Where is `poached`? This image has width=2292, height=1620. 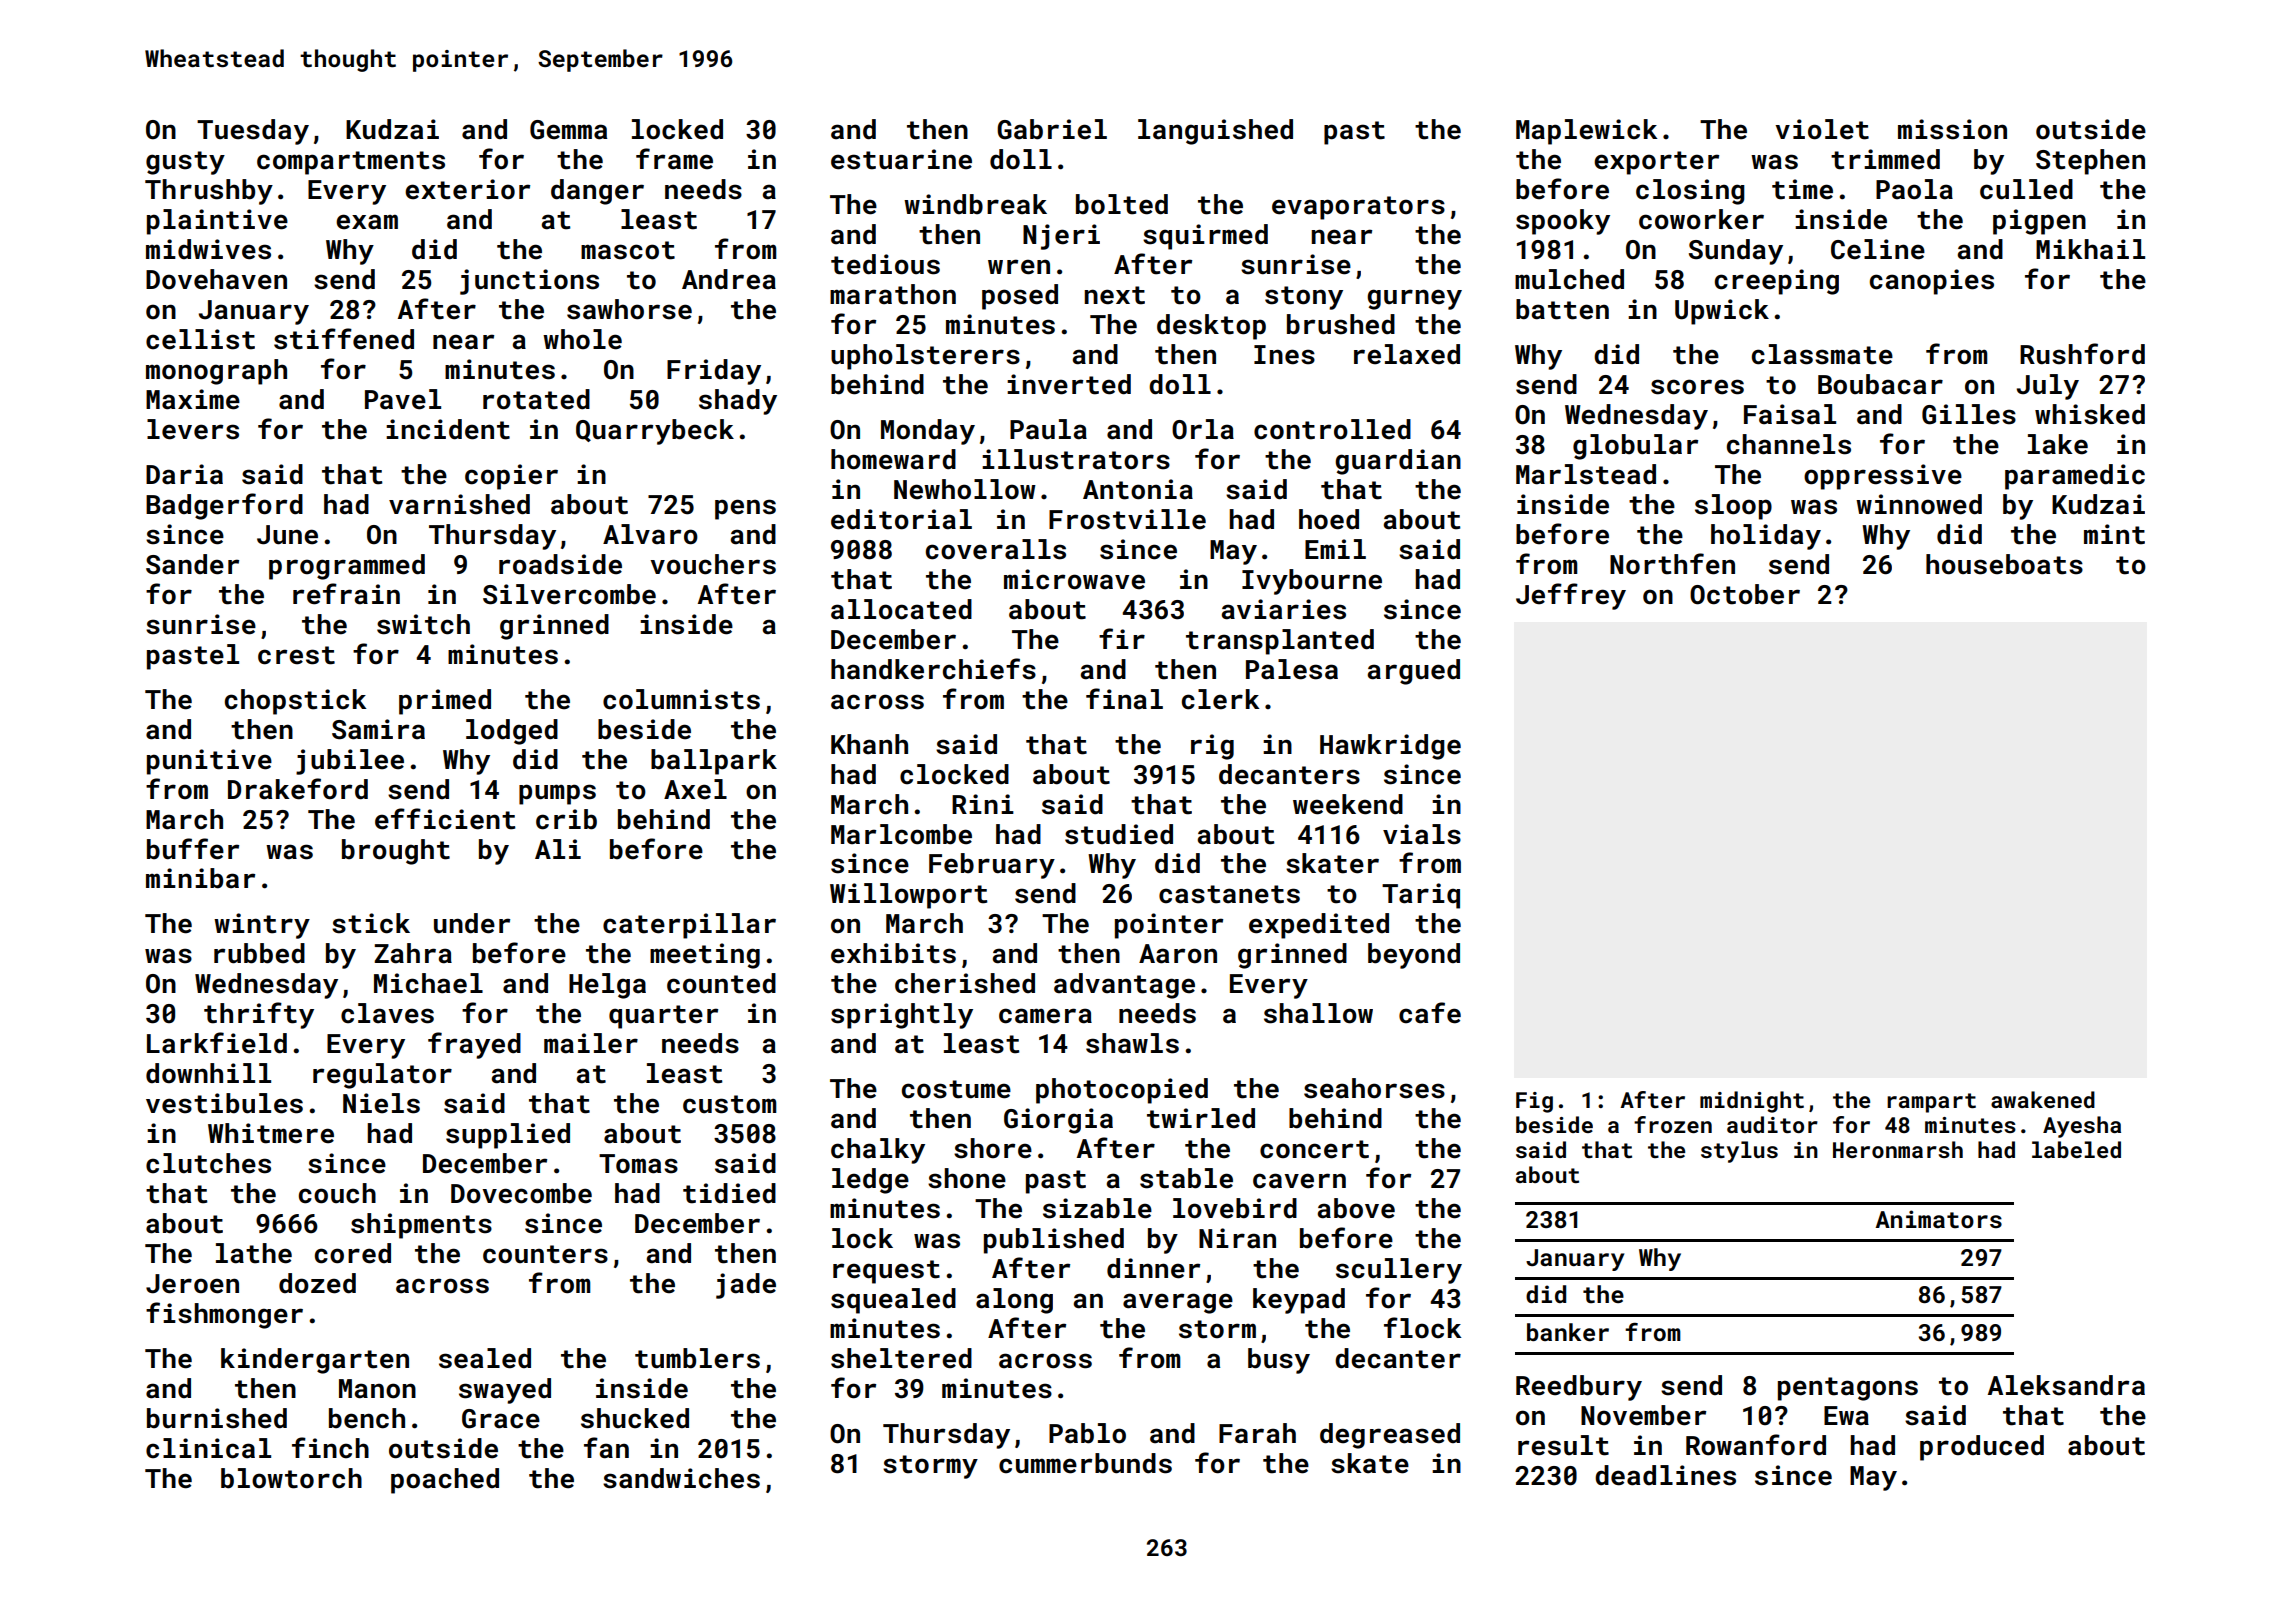
poached is located at coordinates (445, 1481).
